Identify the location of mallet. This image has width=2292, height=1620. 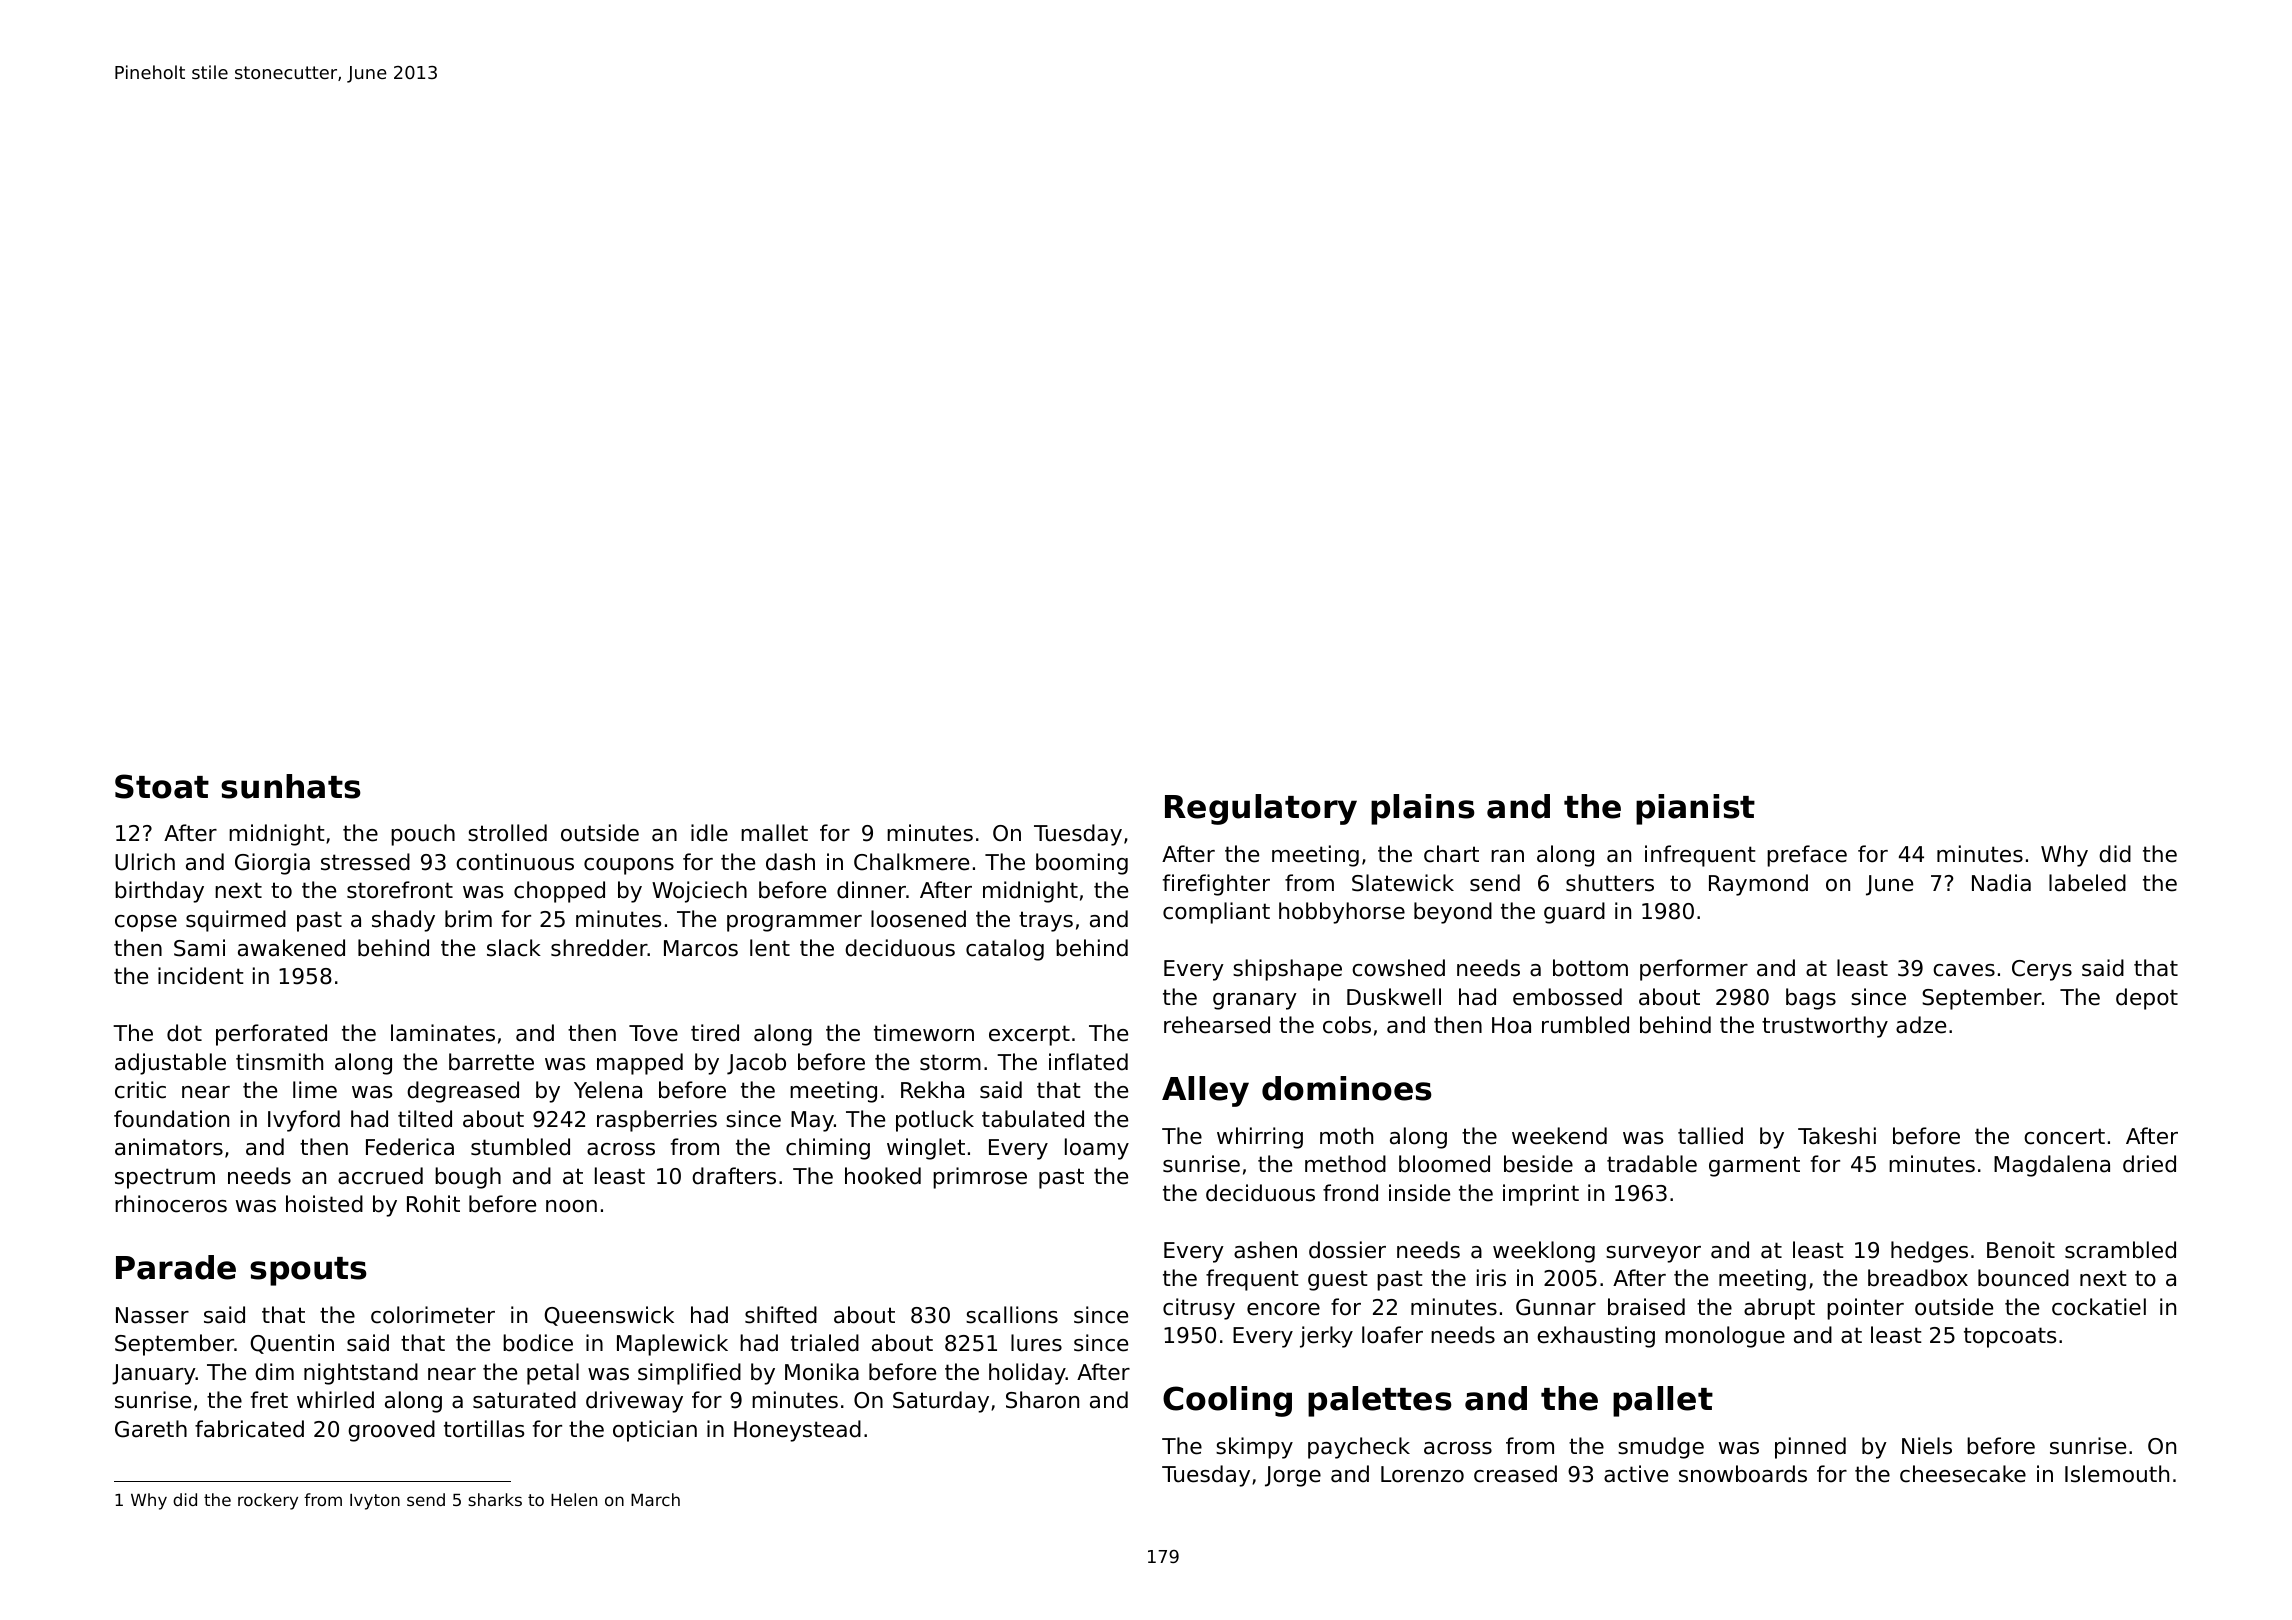
(774, 833).
